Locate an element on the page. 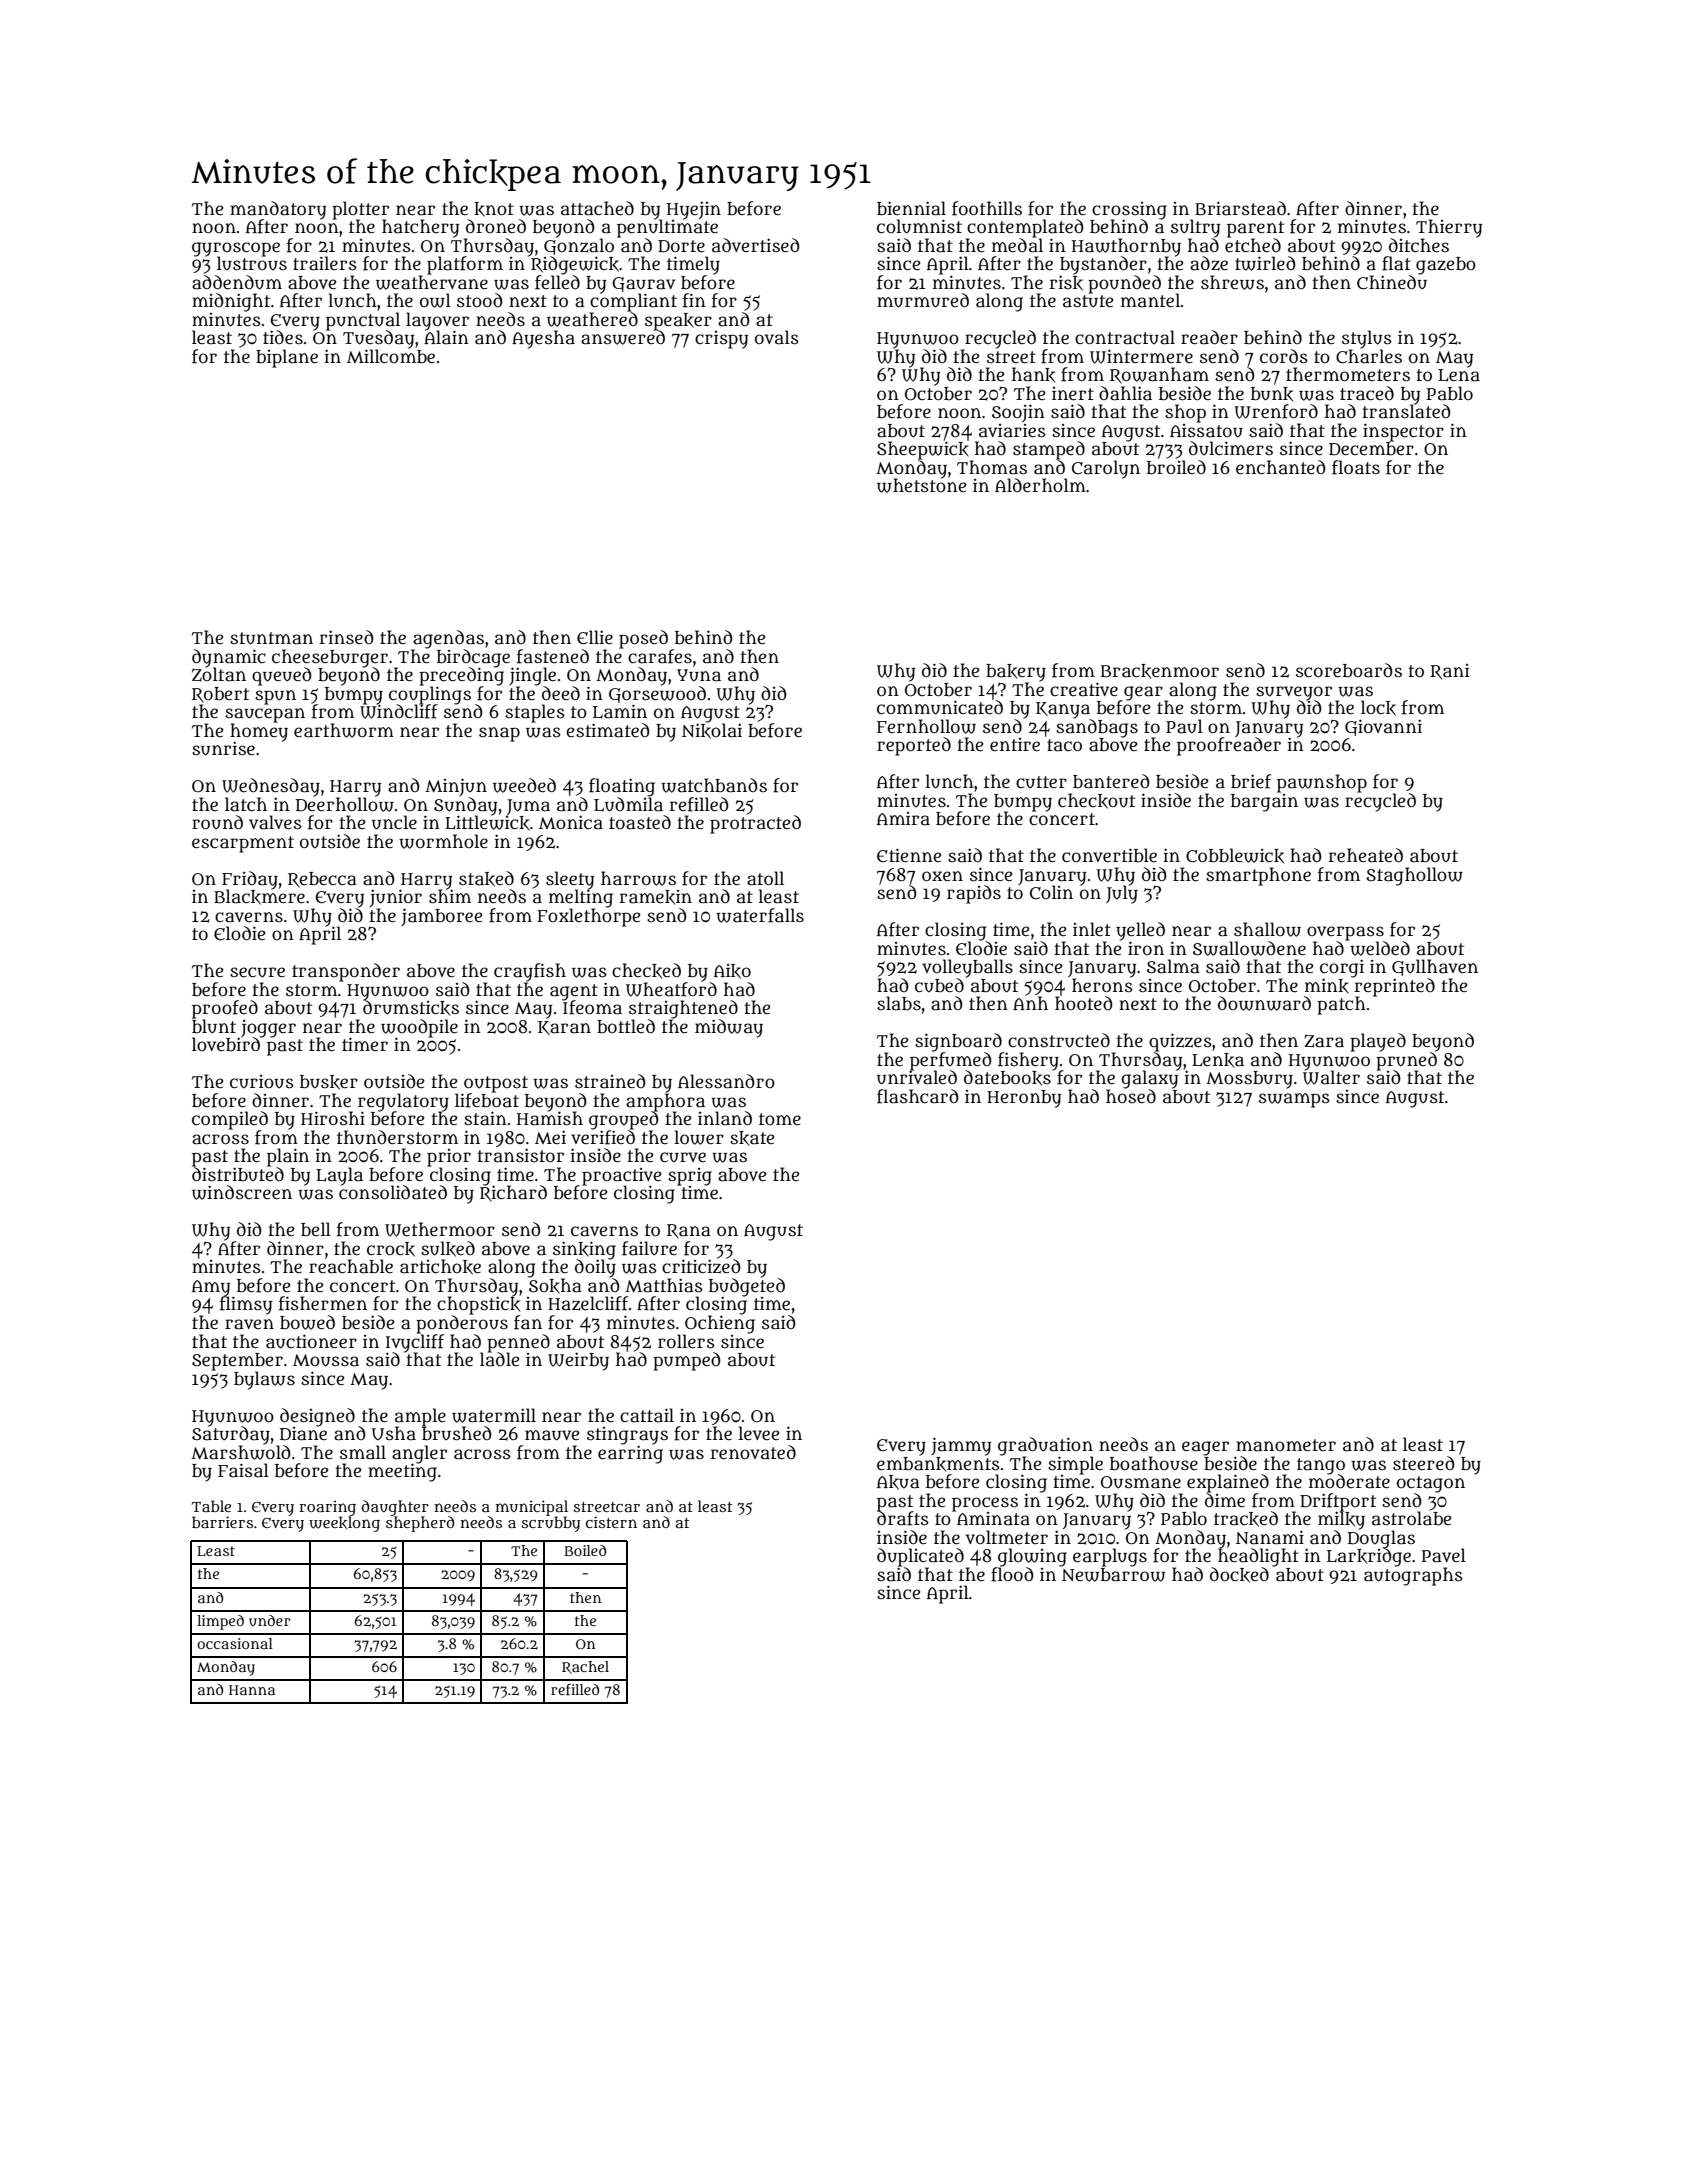  foothills is located at coordinates (987, 208).
